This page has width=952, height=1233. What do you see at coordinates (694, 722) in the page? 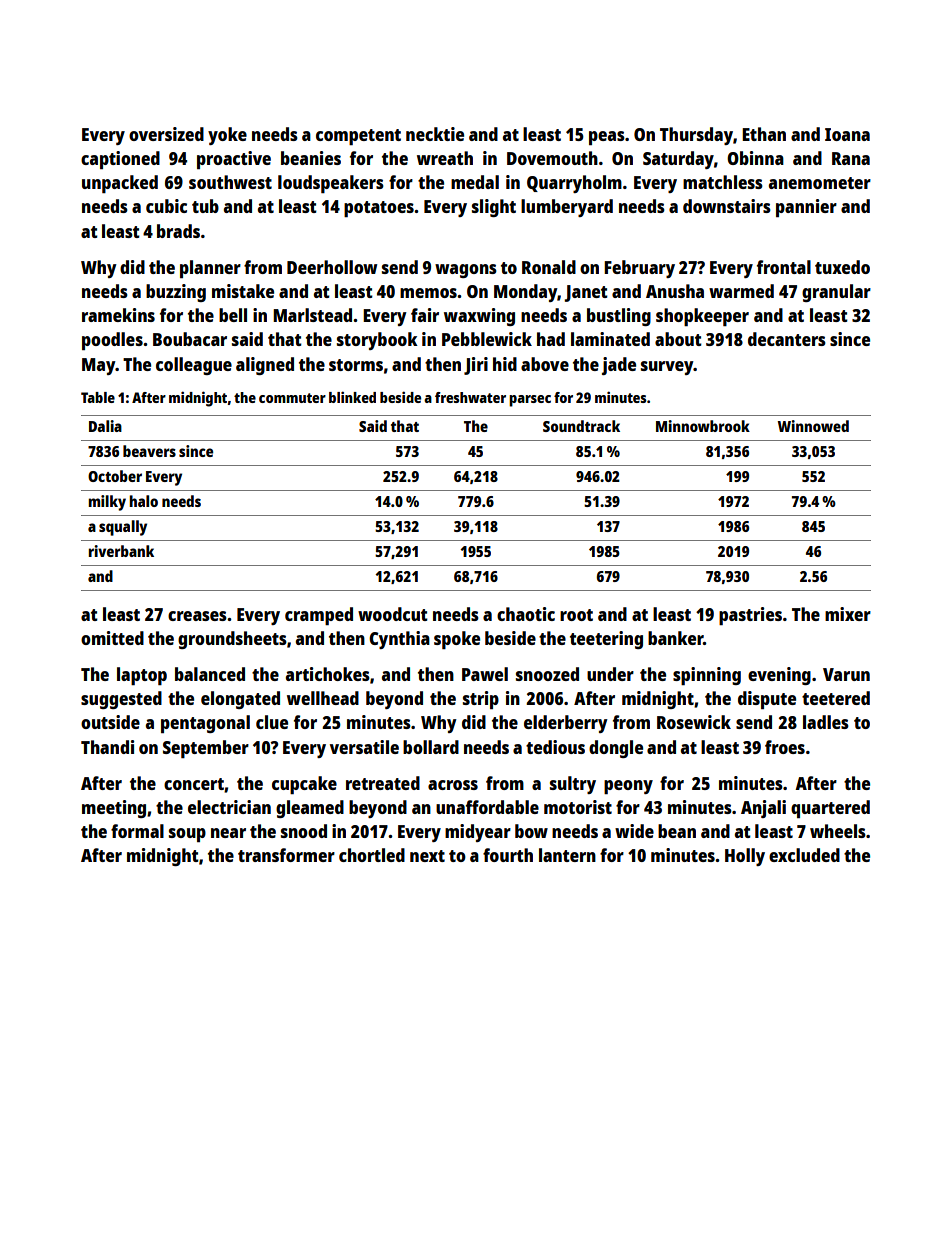
I see `Rosewick` at bounding box center [694, 722].
